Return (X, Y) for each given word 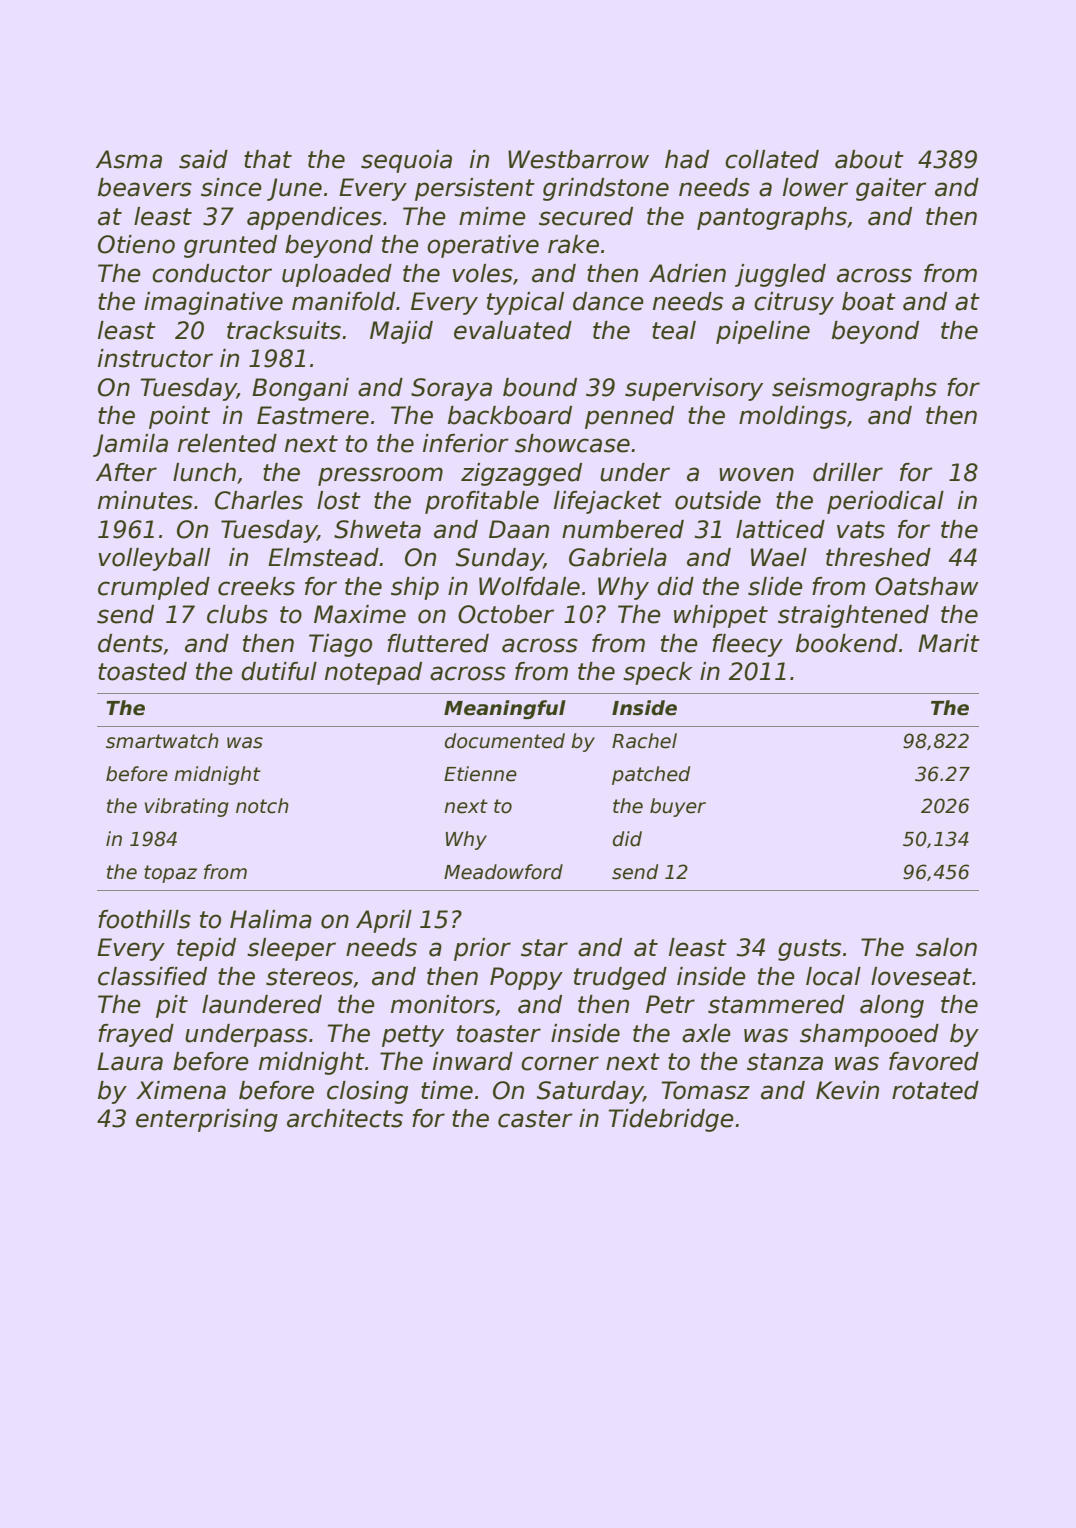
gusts (809, 950)
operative (483, 246)
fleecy (747, 645)
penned (629, 417)
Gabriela (618, 557)
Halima (271, 919)
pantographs (772, 218)
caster (535, 1119)
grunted (230, 246)
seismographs (854, 389)
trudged (620, 978)
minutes (145, 500)
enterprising (207, 1120)
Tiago (340, 645)
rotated (935, 1090)
